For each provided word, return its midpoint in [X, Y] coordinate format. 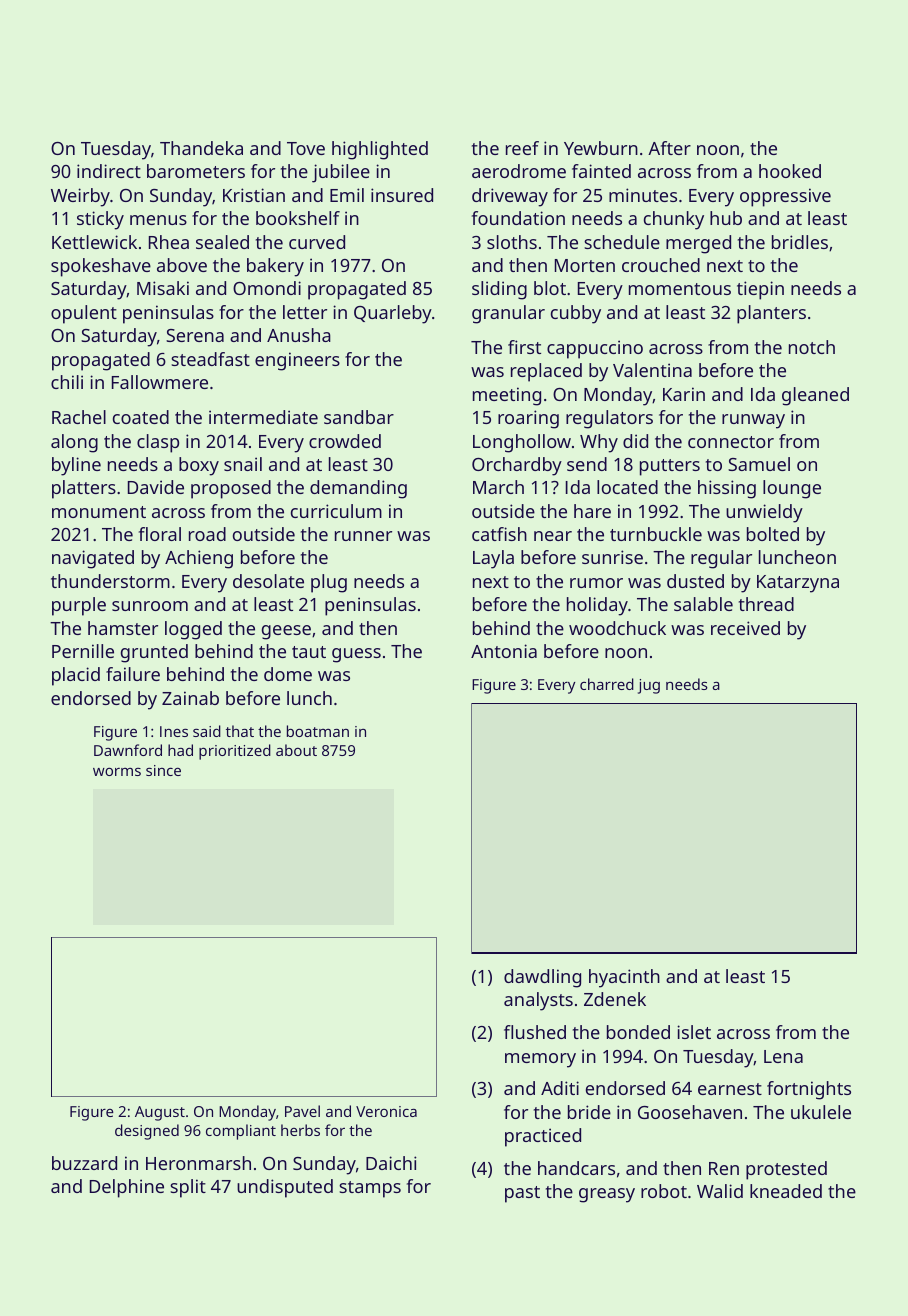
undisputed [285, 1188]
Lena [783, 1056]
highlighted [380, 150]
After [669, 148]
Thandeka [201, 148]
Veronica [386, 1111]
